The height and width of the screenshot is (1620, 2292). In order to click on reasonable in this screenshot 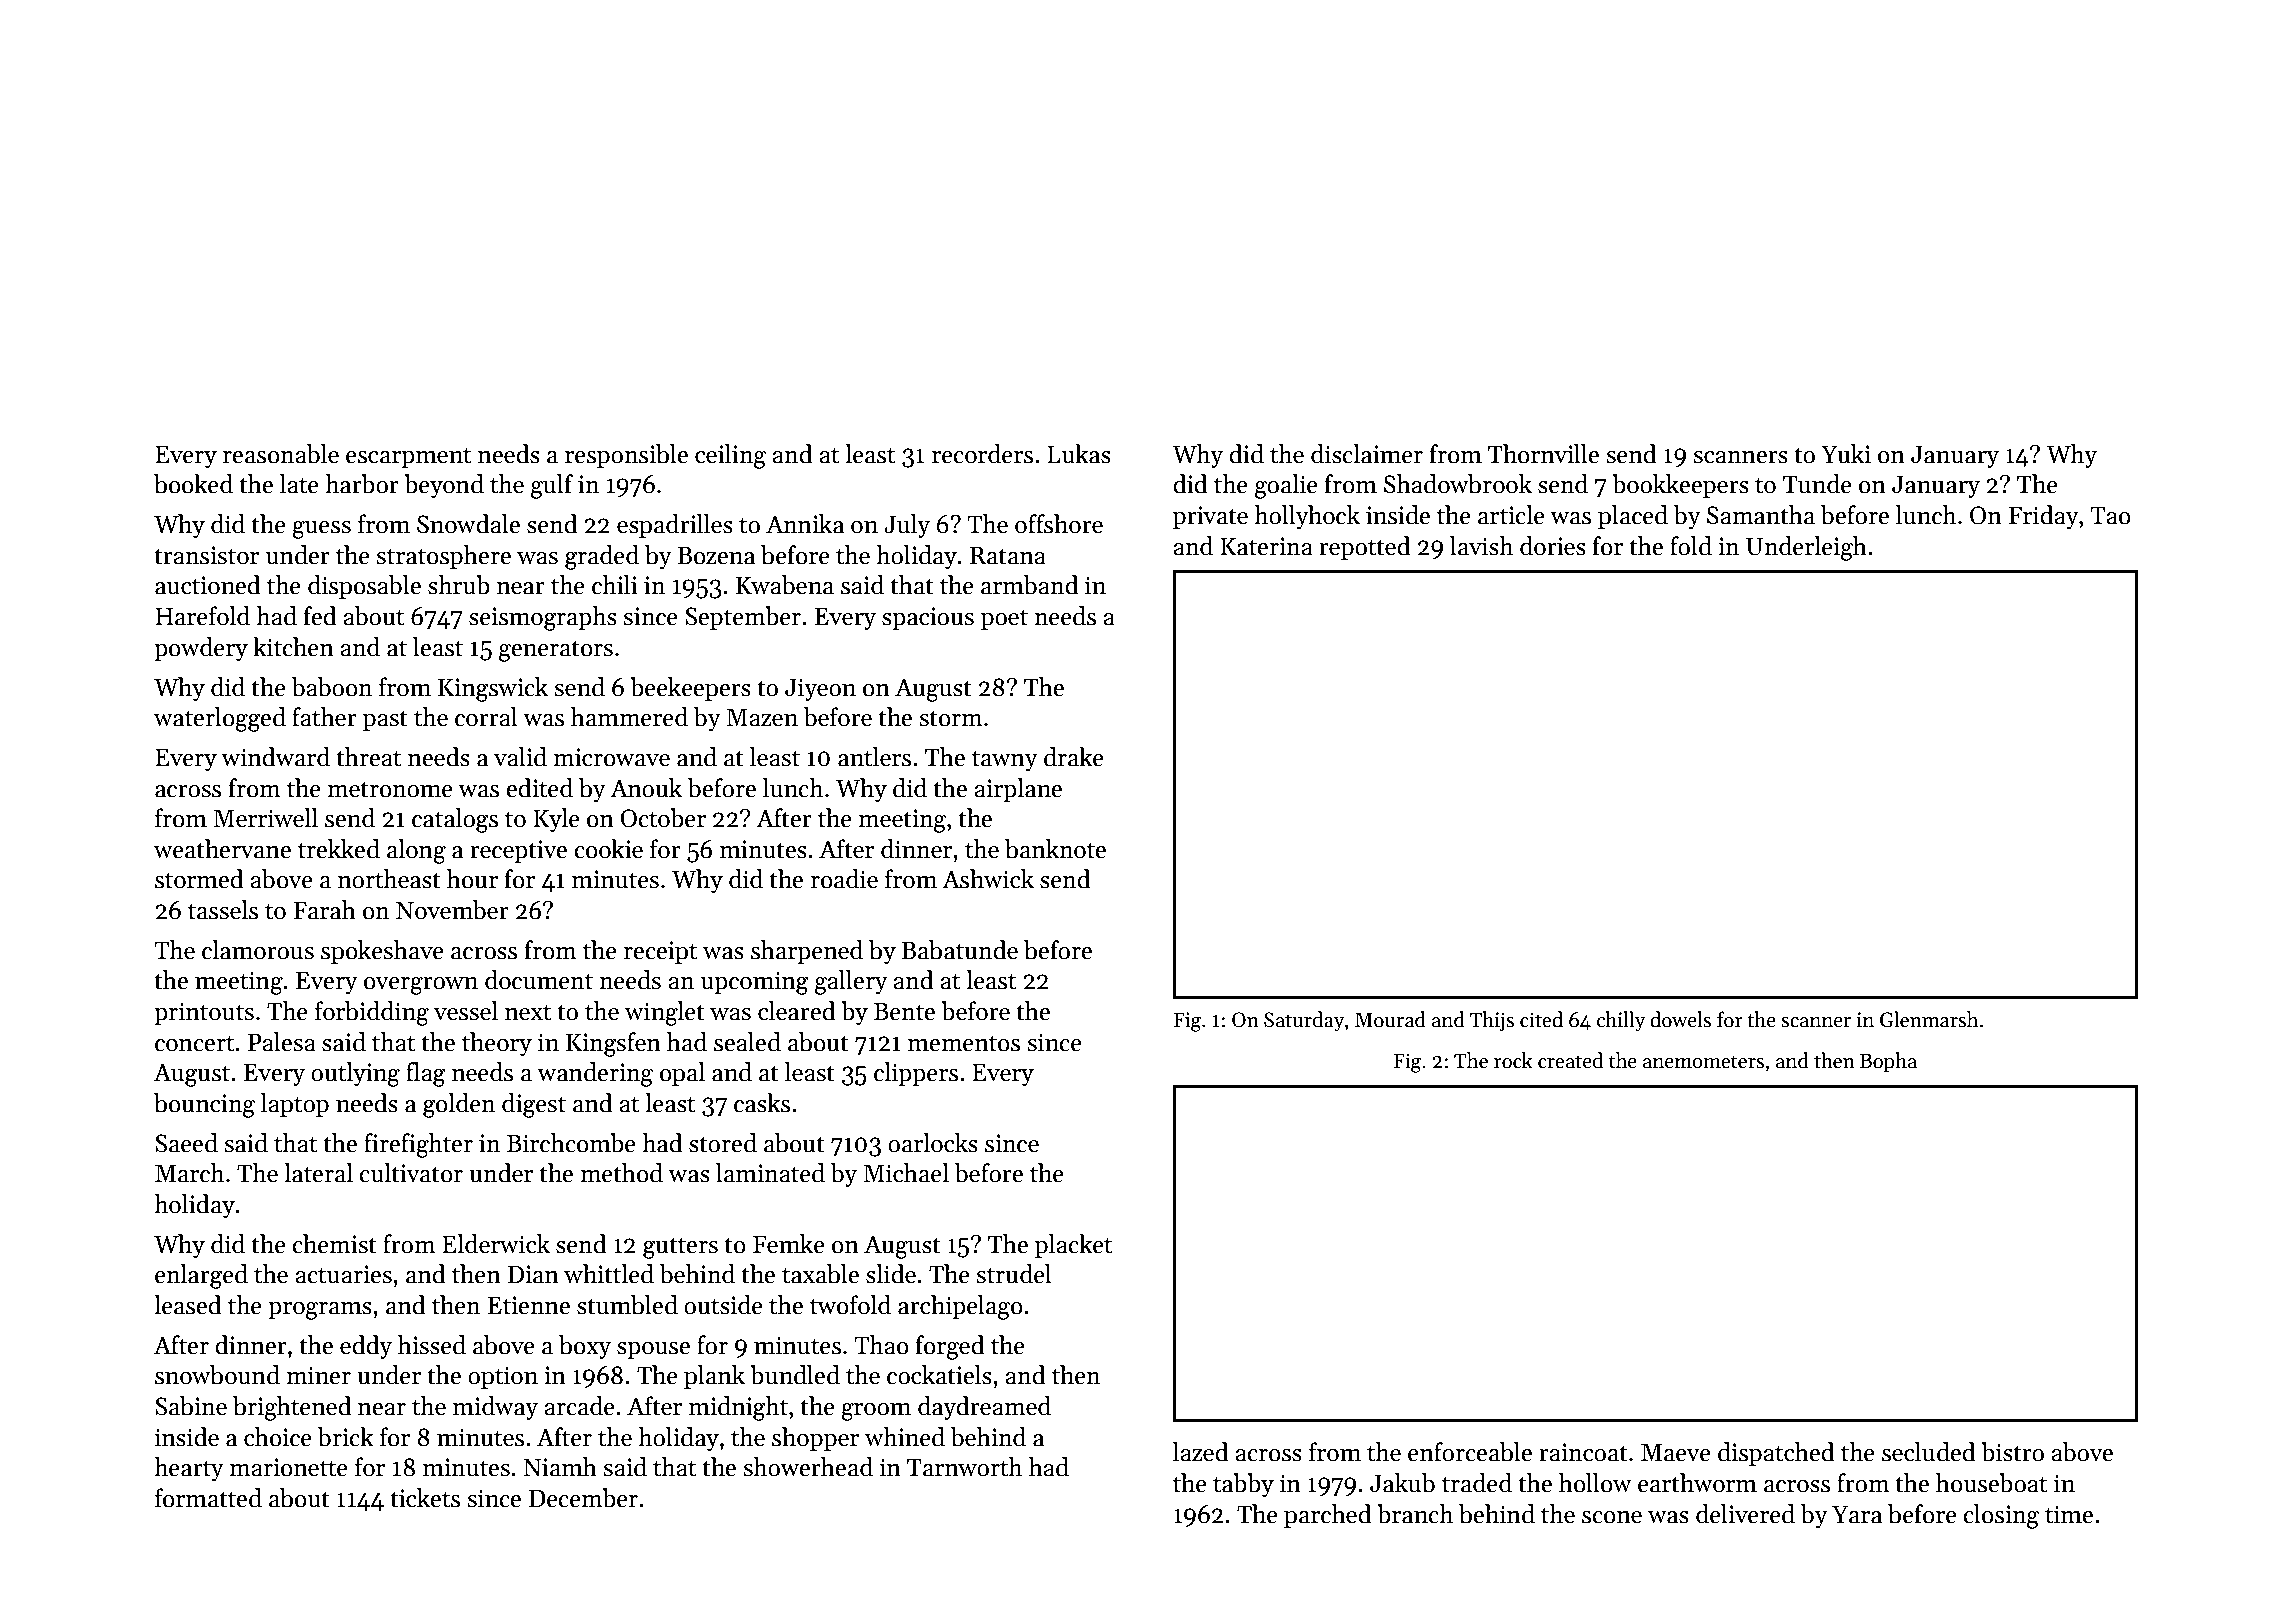, I will do `click(281, 454)`.
